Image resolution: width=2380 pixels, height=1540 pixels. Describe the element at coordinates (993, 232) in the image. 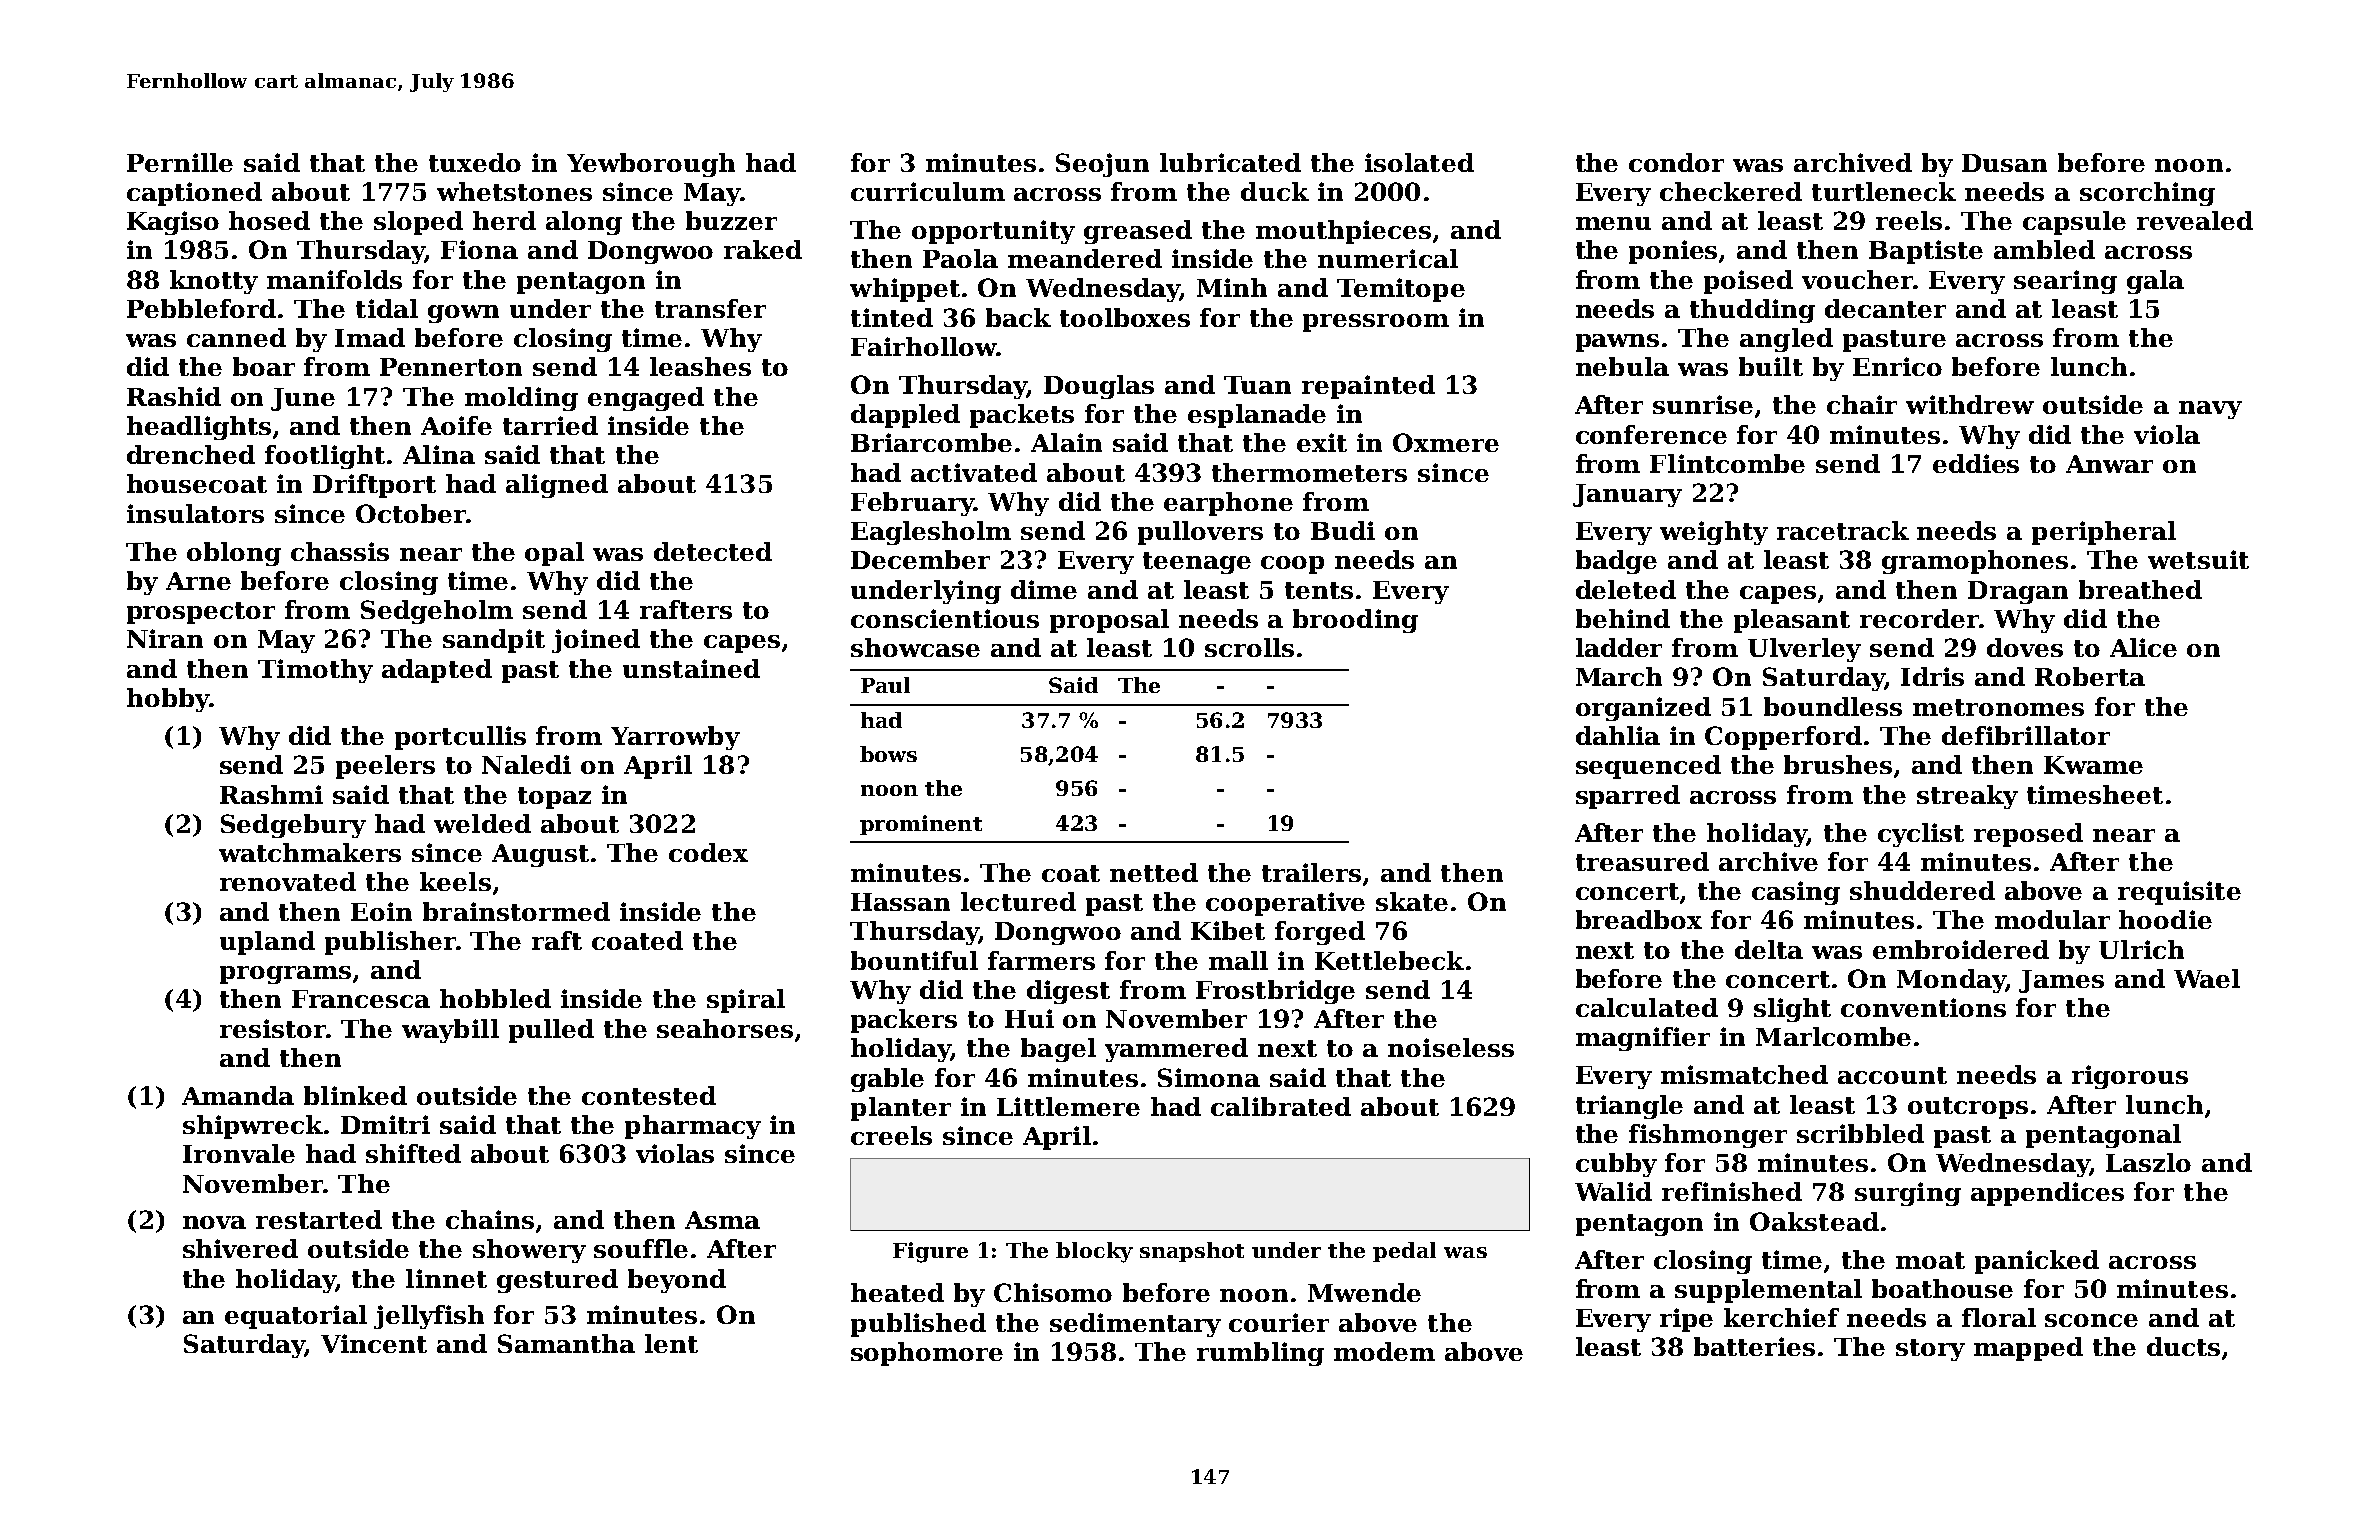

I see `opportunity` at that location.
